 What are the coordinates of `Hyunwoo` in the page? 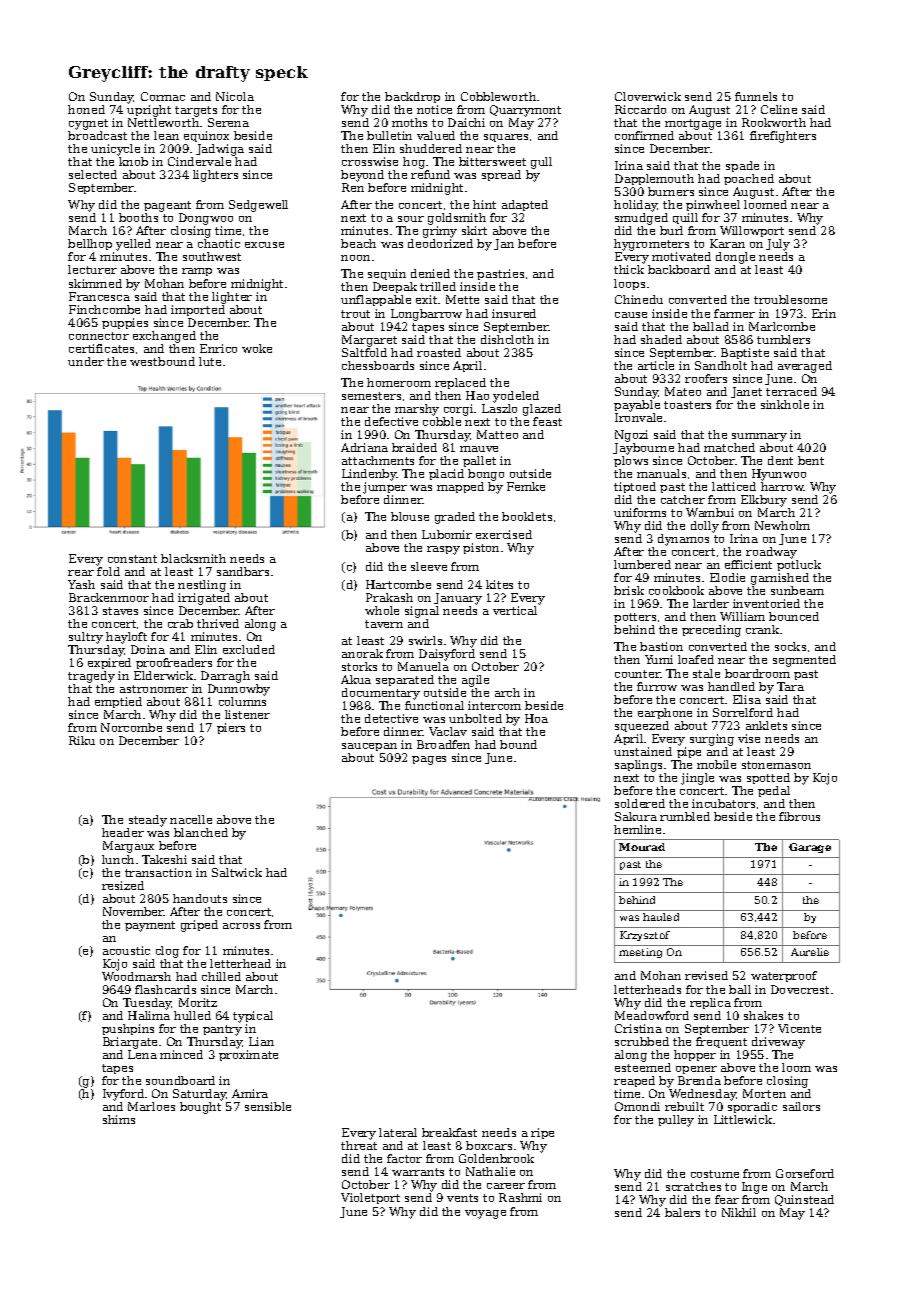 It's located at (779, 475).
